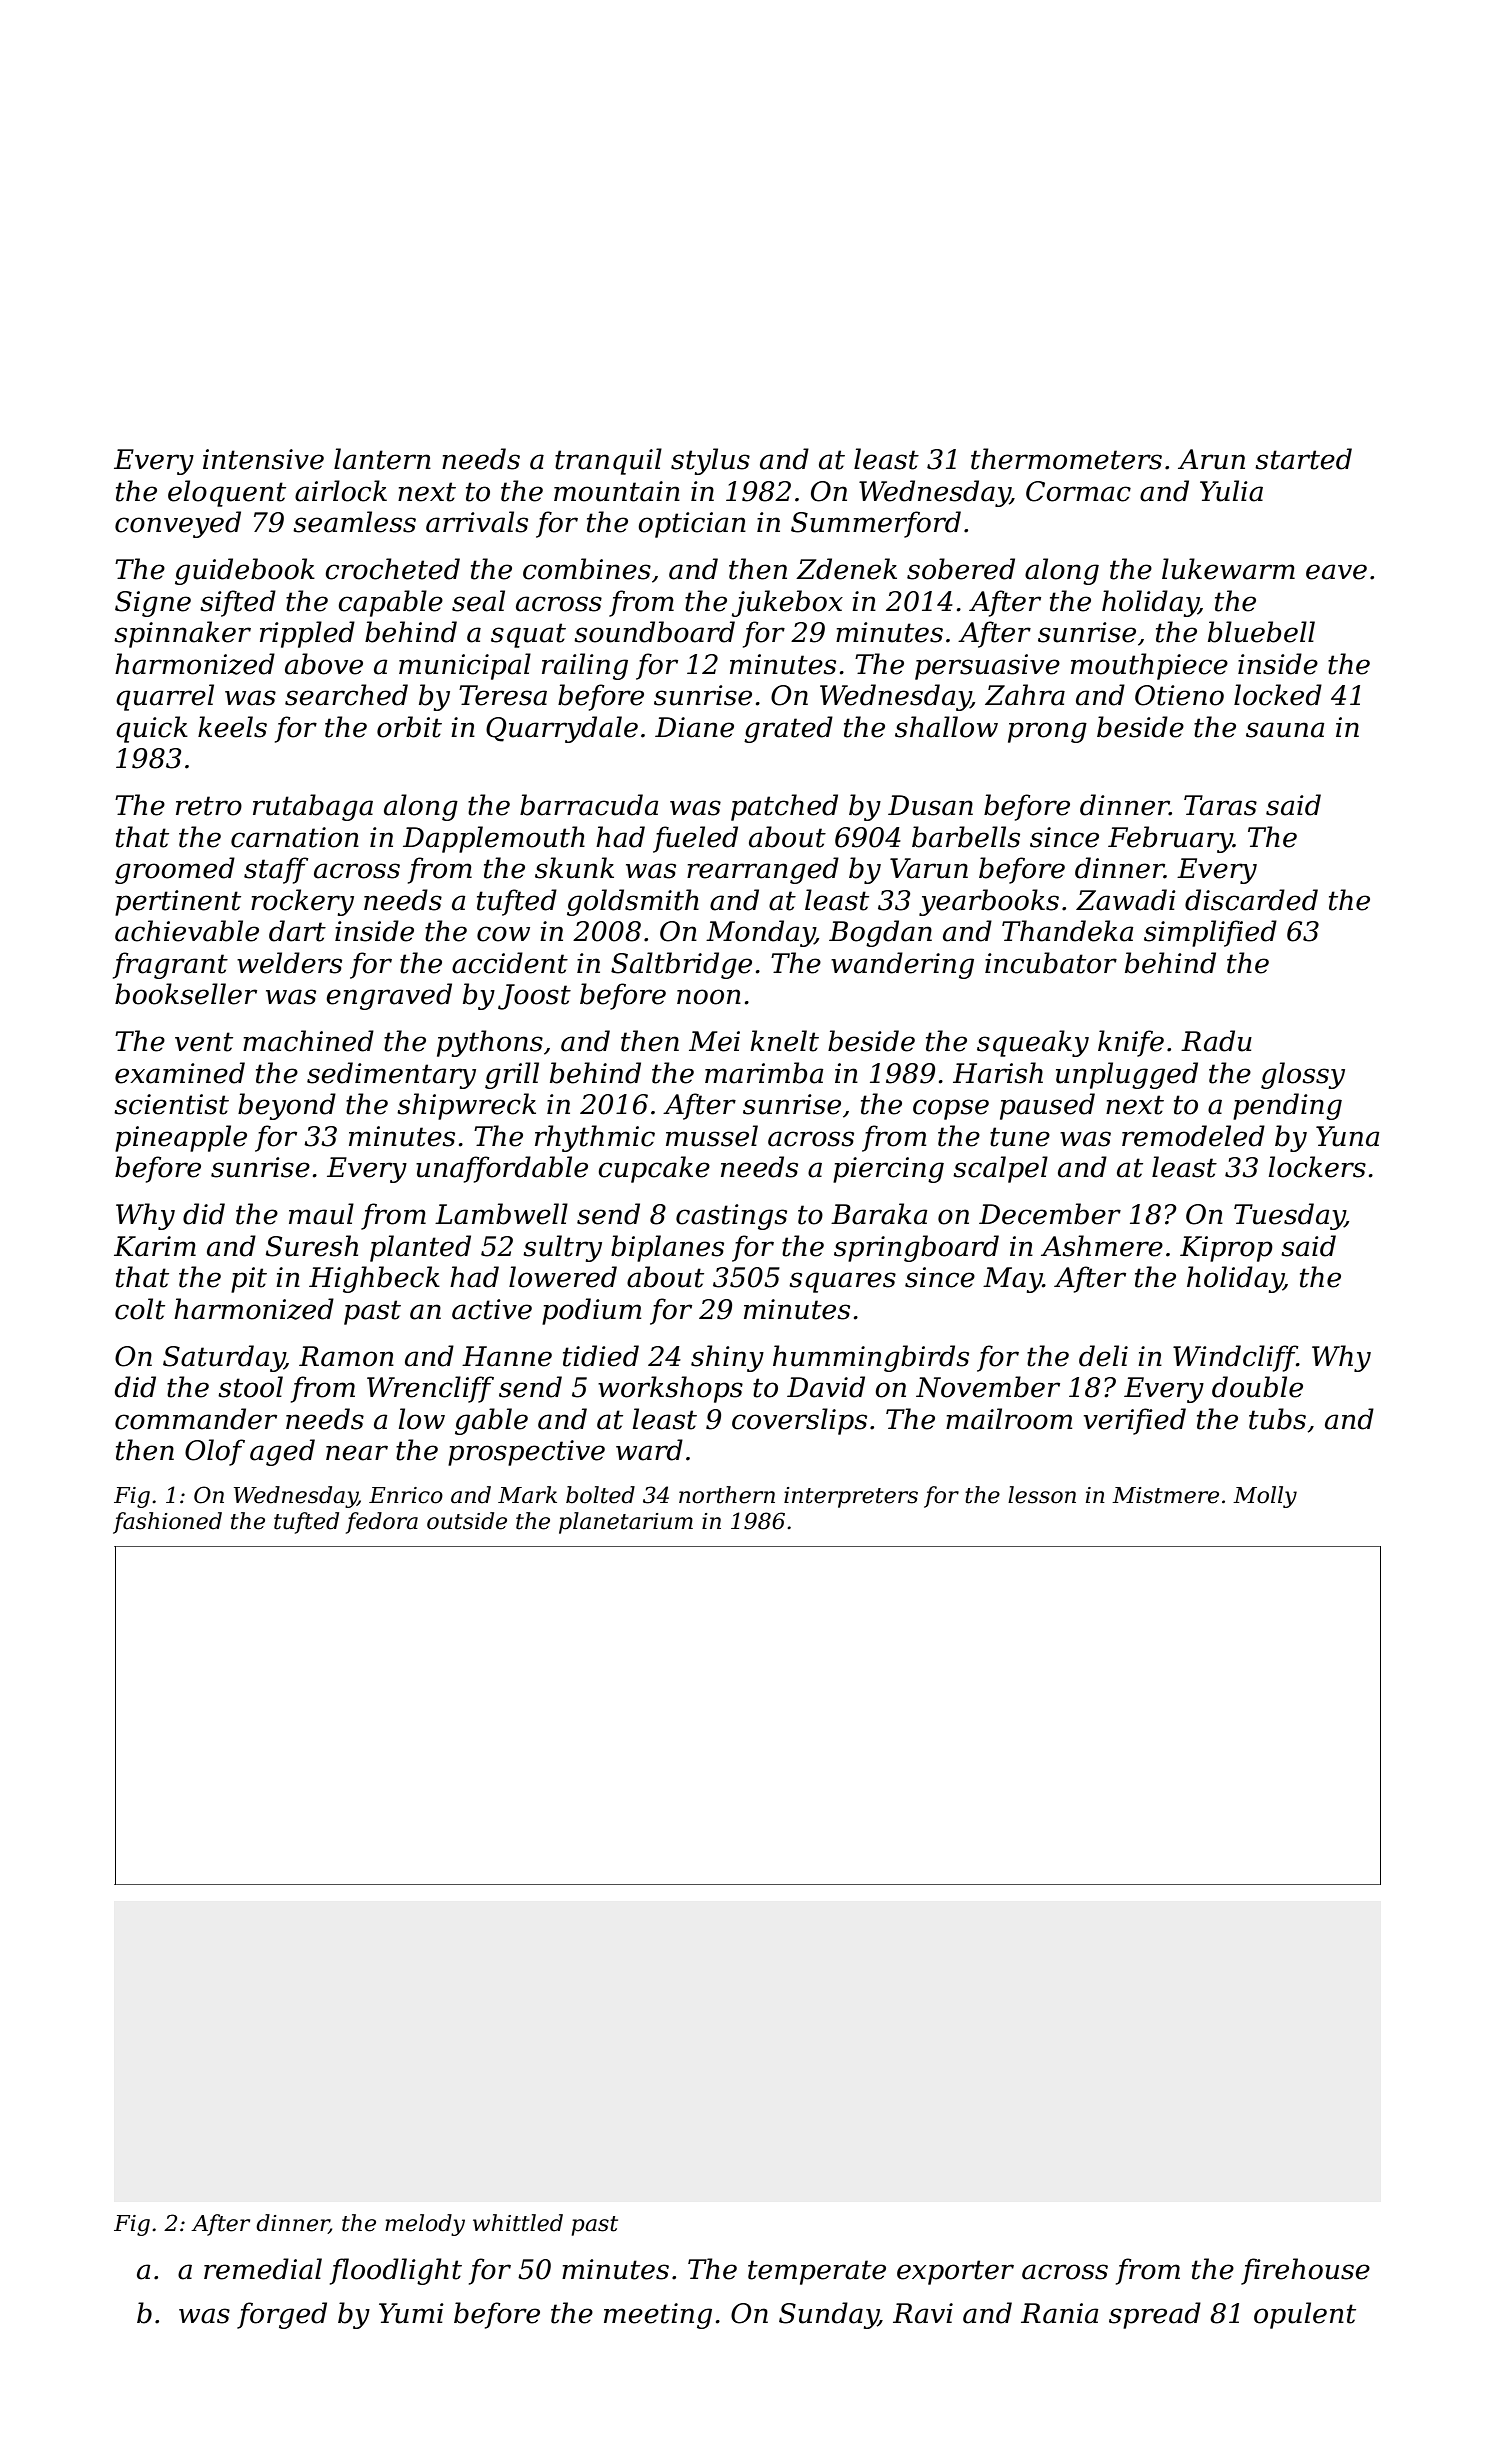 The height and width of the image is (2464, 1496). Describe the element at coordinates (425, 2225) in the image. I see `melody` at that location.
